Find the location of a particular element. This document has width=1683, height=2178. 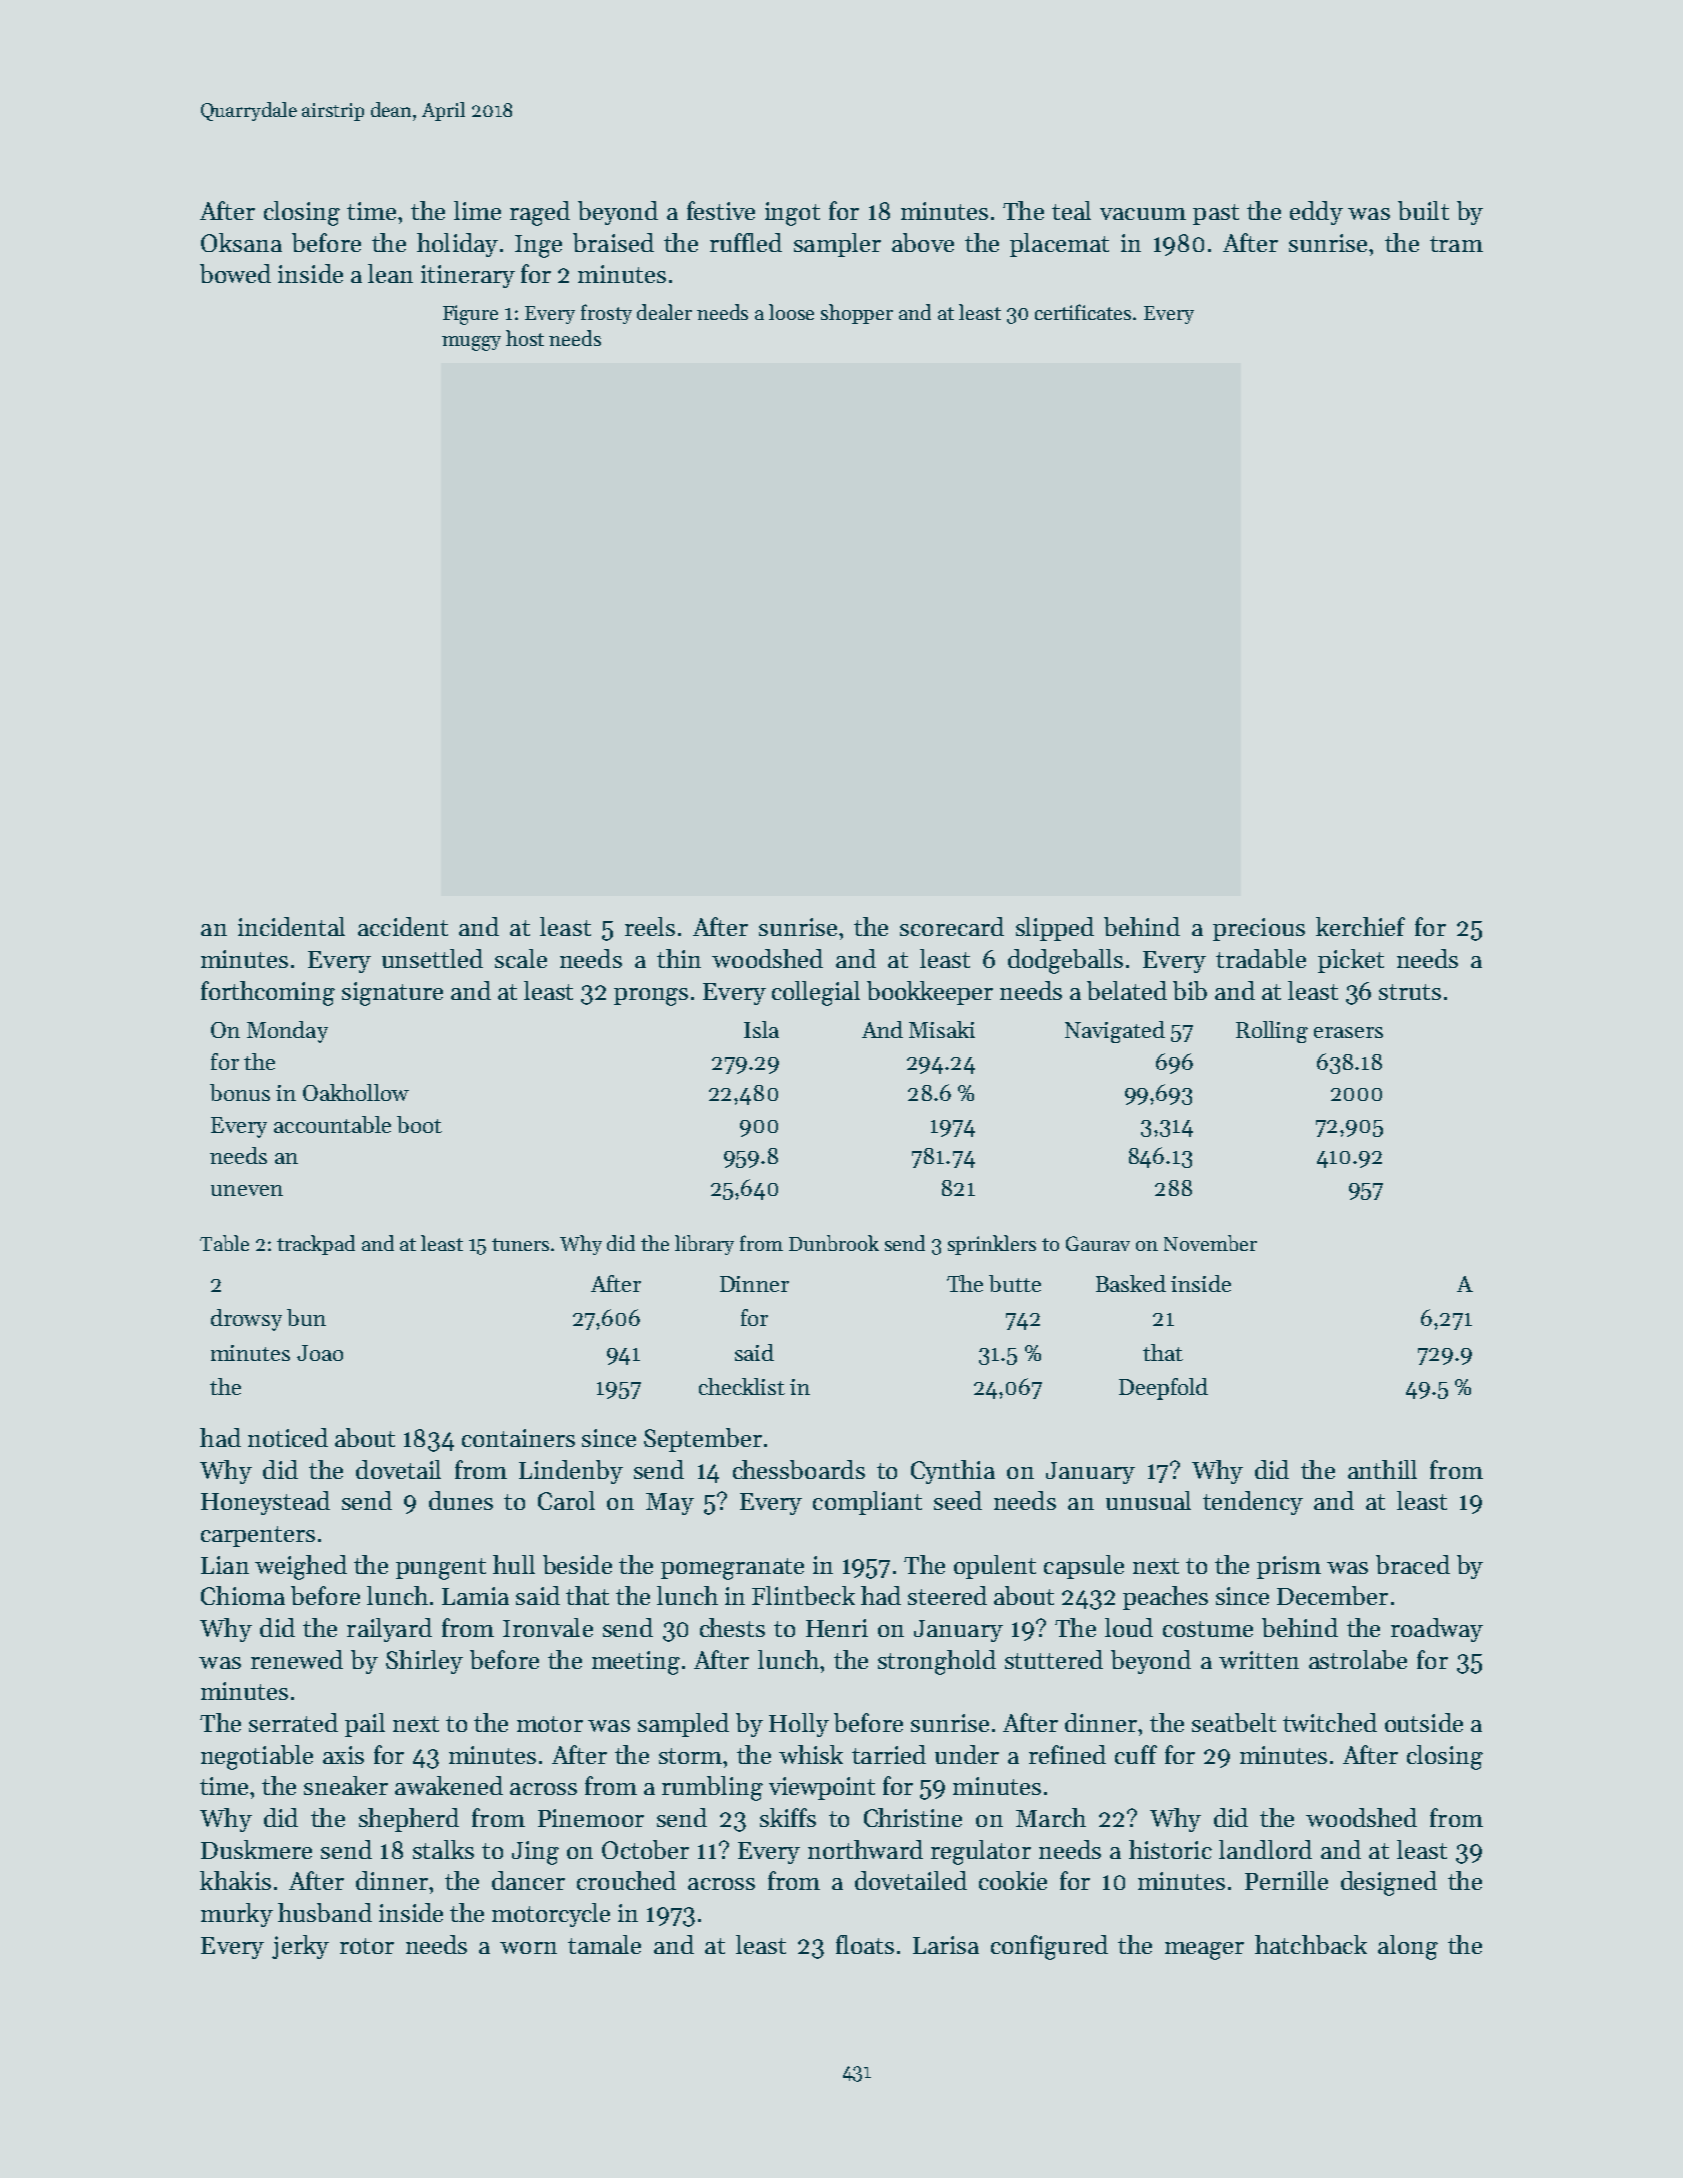

precious is located at coordinates (1259, 929).
